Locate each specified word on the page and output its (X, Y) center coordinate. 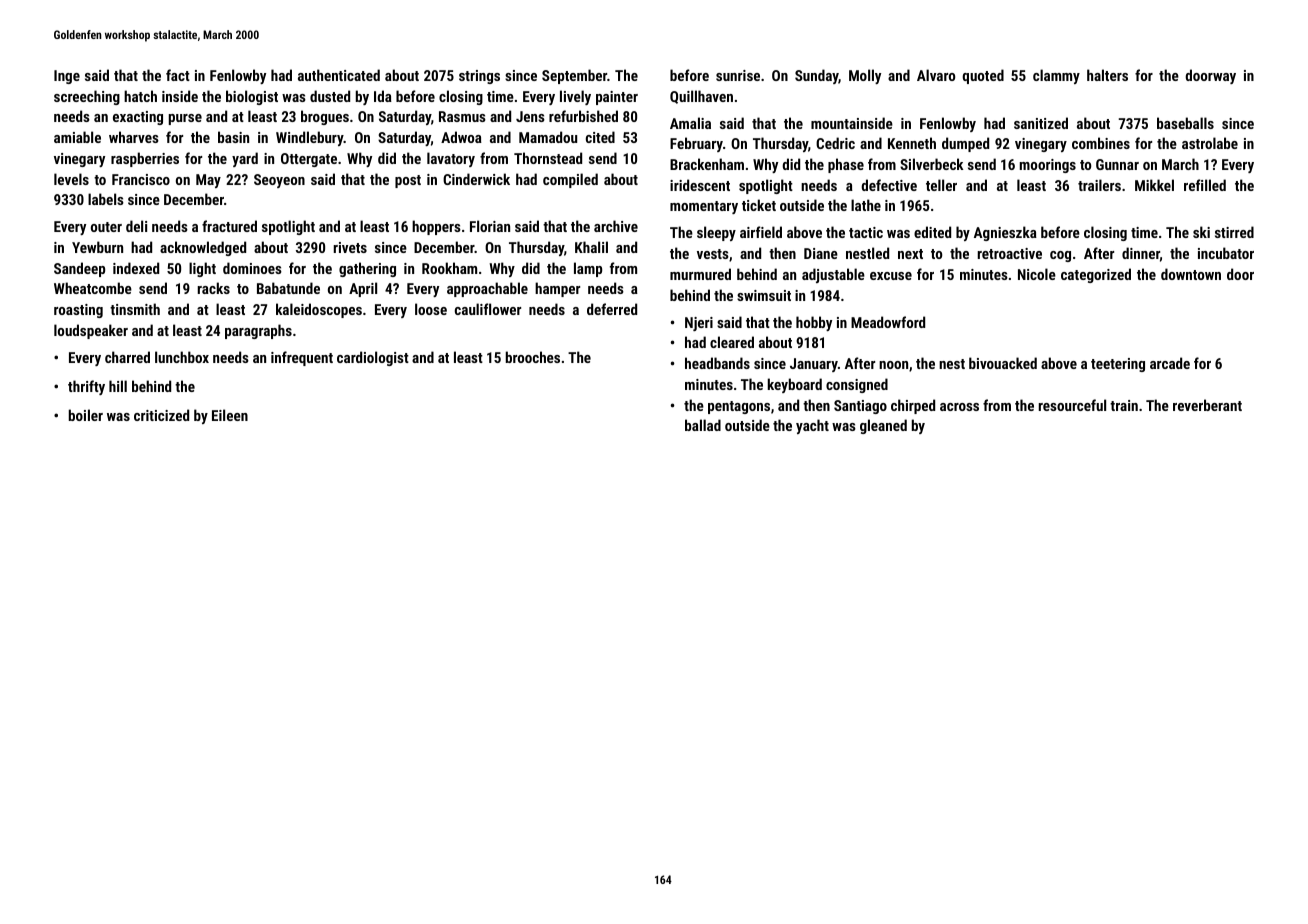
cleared (732, 342)
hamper (557, 289)
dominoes (252, 268)
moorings (1048, 166)
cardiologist (373, 358)
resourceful (1072, 405)
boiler (86, 415)
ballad (703, 425)
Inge (67, 77)
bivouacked (1003, 363)
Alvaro (936, 75)
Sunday (817, 76)
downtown (1191, 274)
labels (106, 199)
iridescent (700, 185)
